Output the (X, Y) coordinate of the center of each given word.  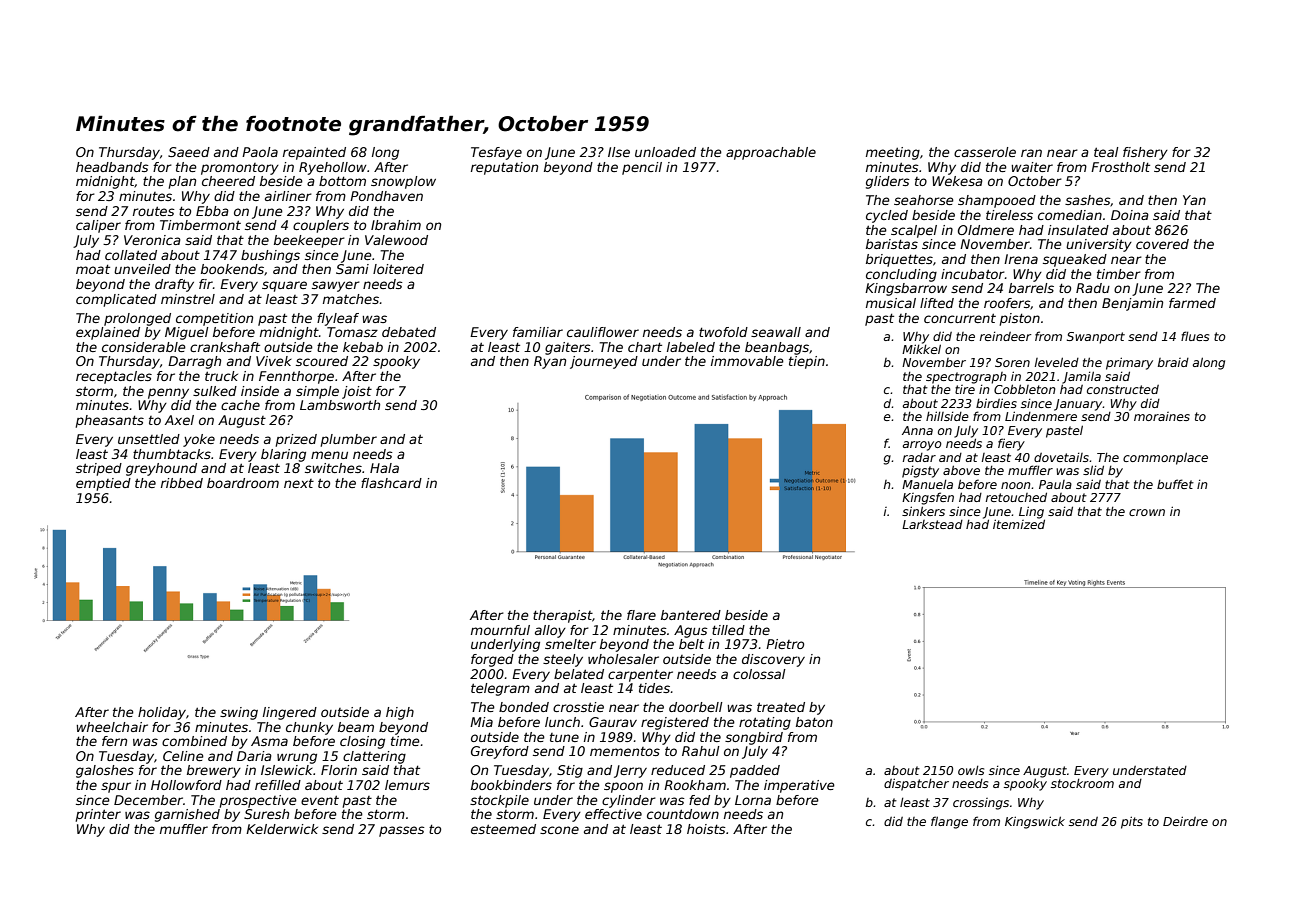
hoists (706, 829)
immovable (747, 361)
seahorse (924, 200)
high (400, 713)
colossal (759, 674)
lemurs (407, 785)
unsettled (149, 439)
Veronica (152, 240)
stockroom (1082, 783)
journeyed (604, 362)
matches (351, 299)
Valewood (396, 240)
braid (1173, 362)
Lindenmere (1041, 416)
